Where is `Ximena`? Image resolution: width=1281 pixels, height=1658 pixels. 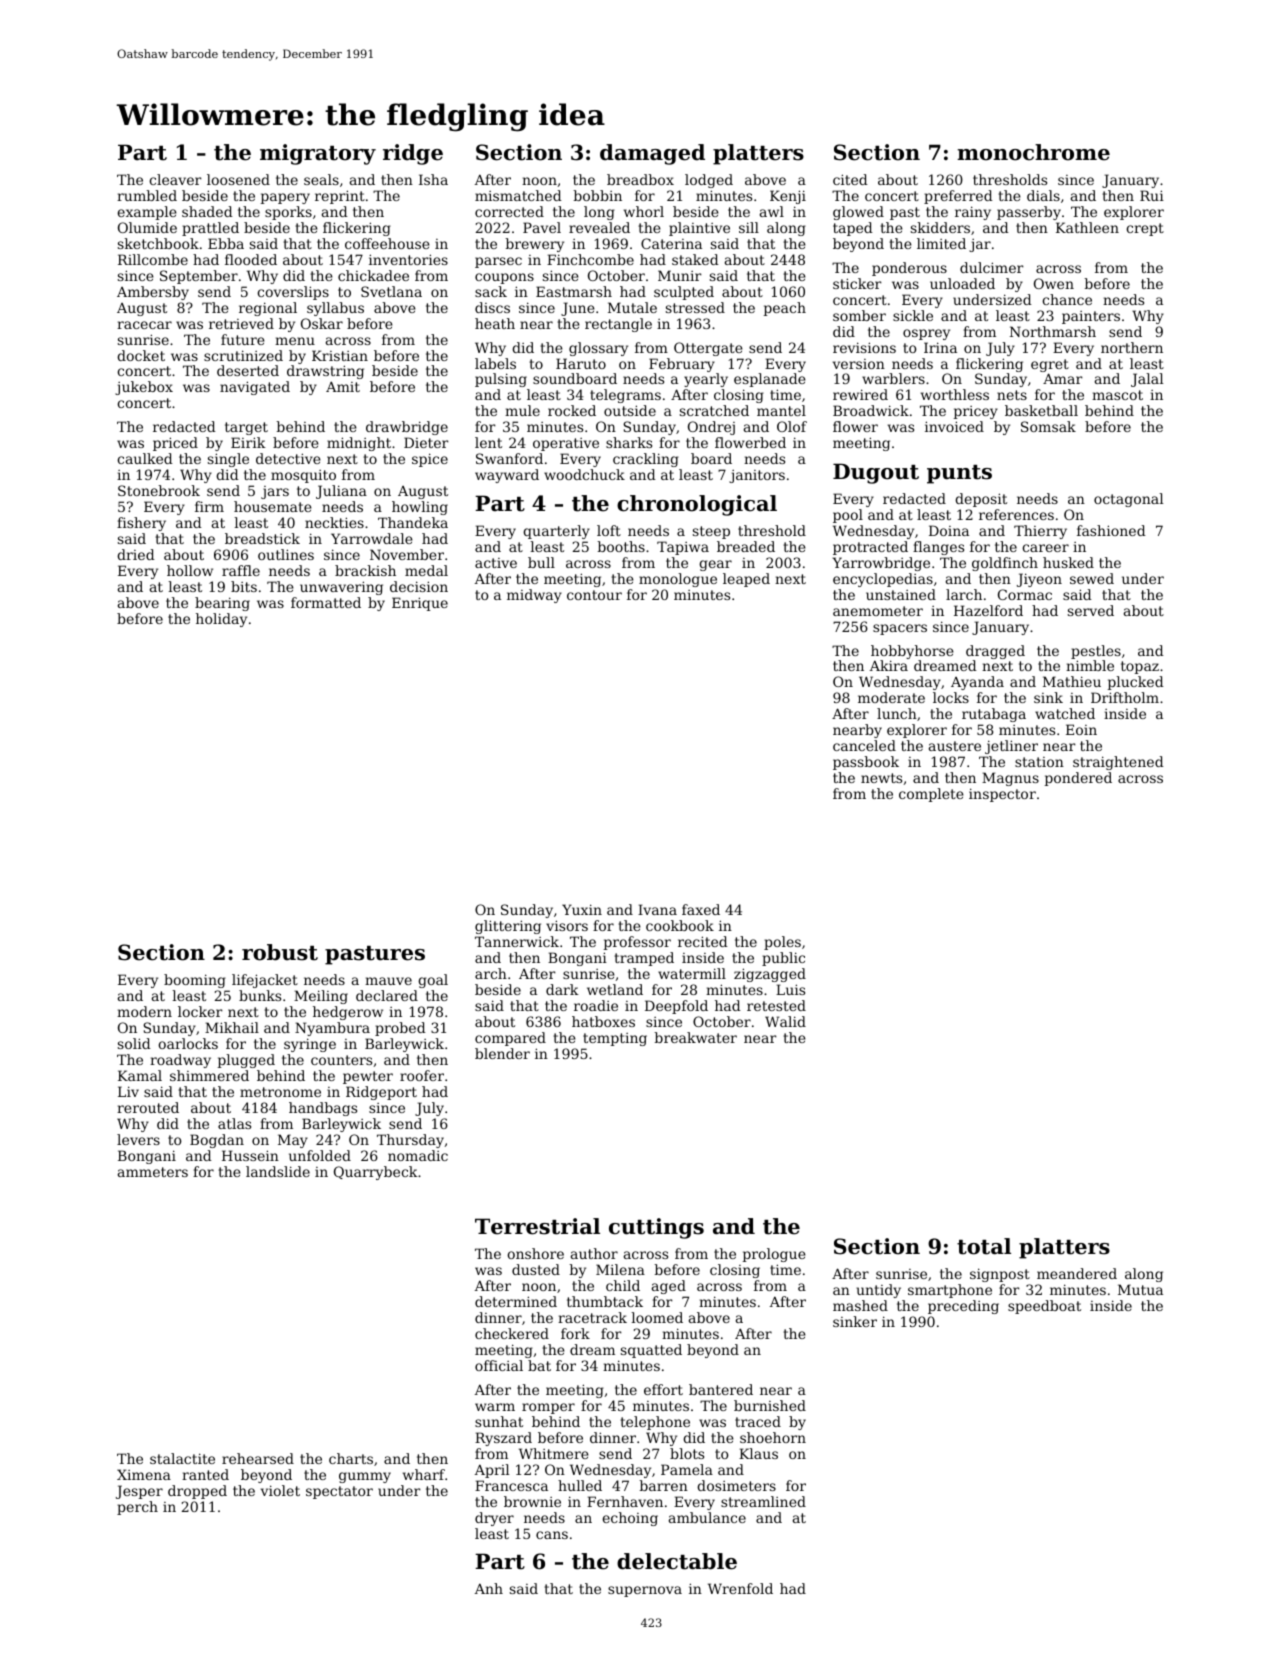
Ximena is located at coordinates (144, 1474).
